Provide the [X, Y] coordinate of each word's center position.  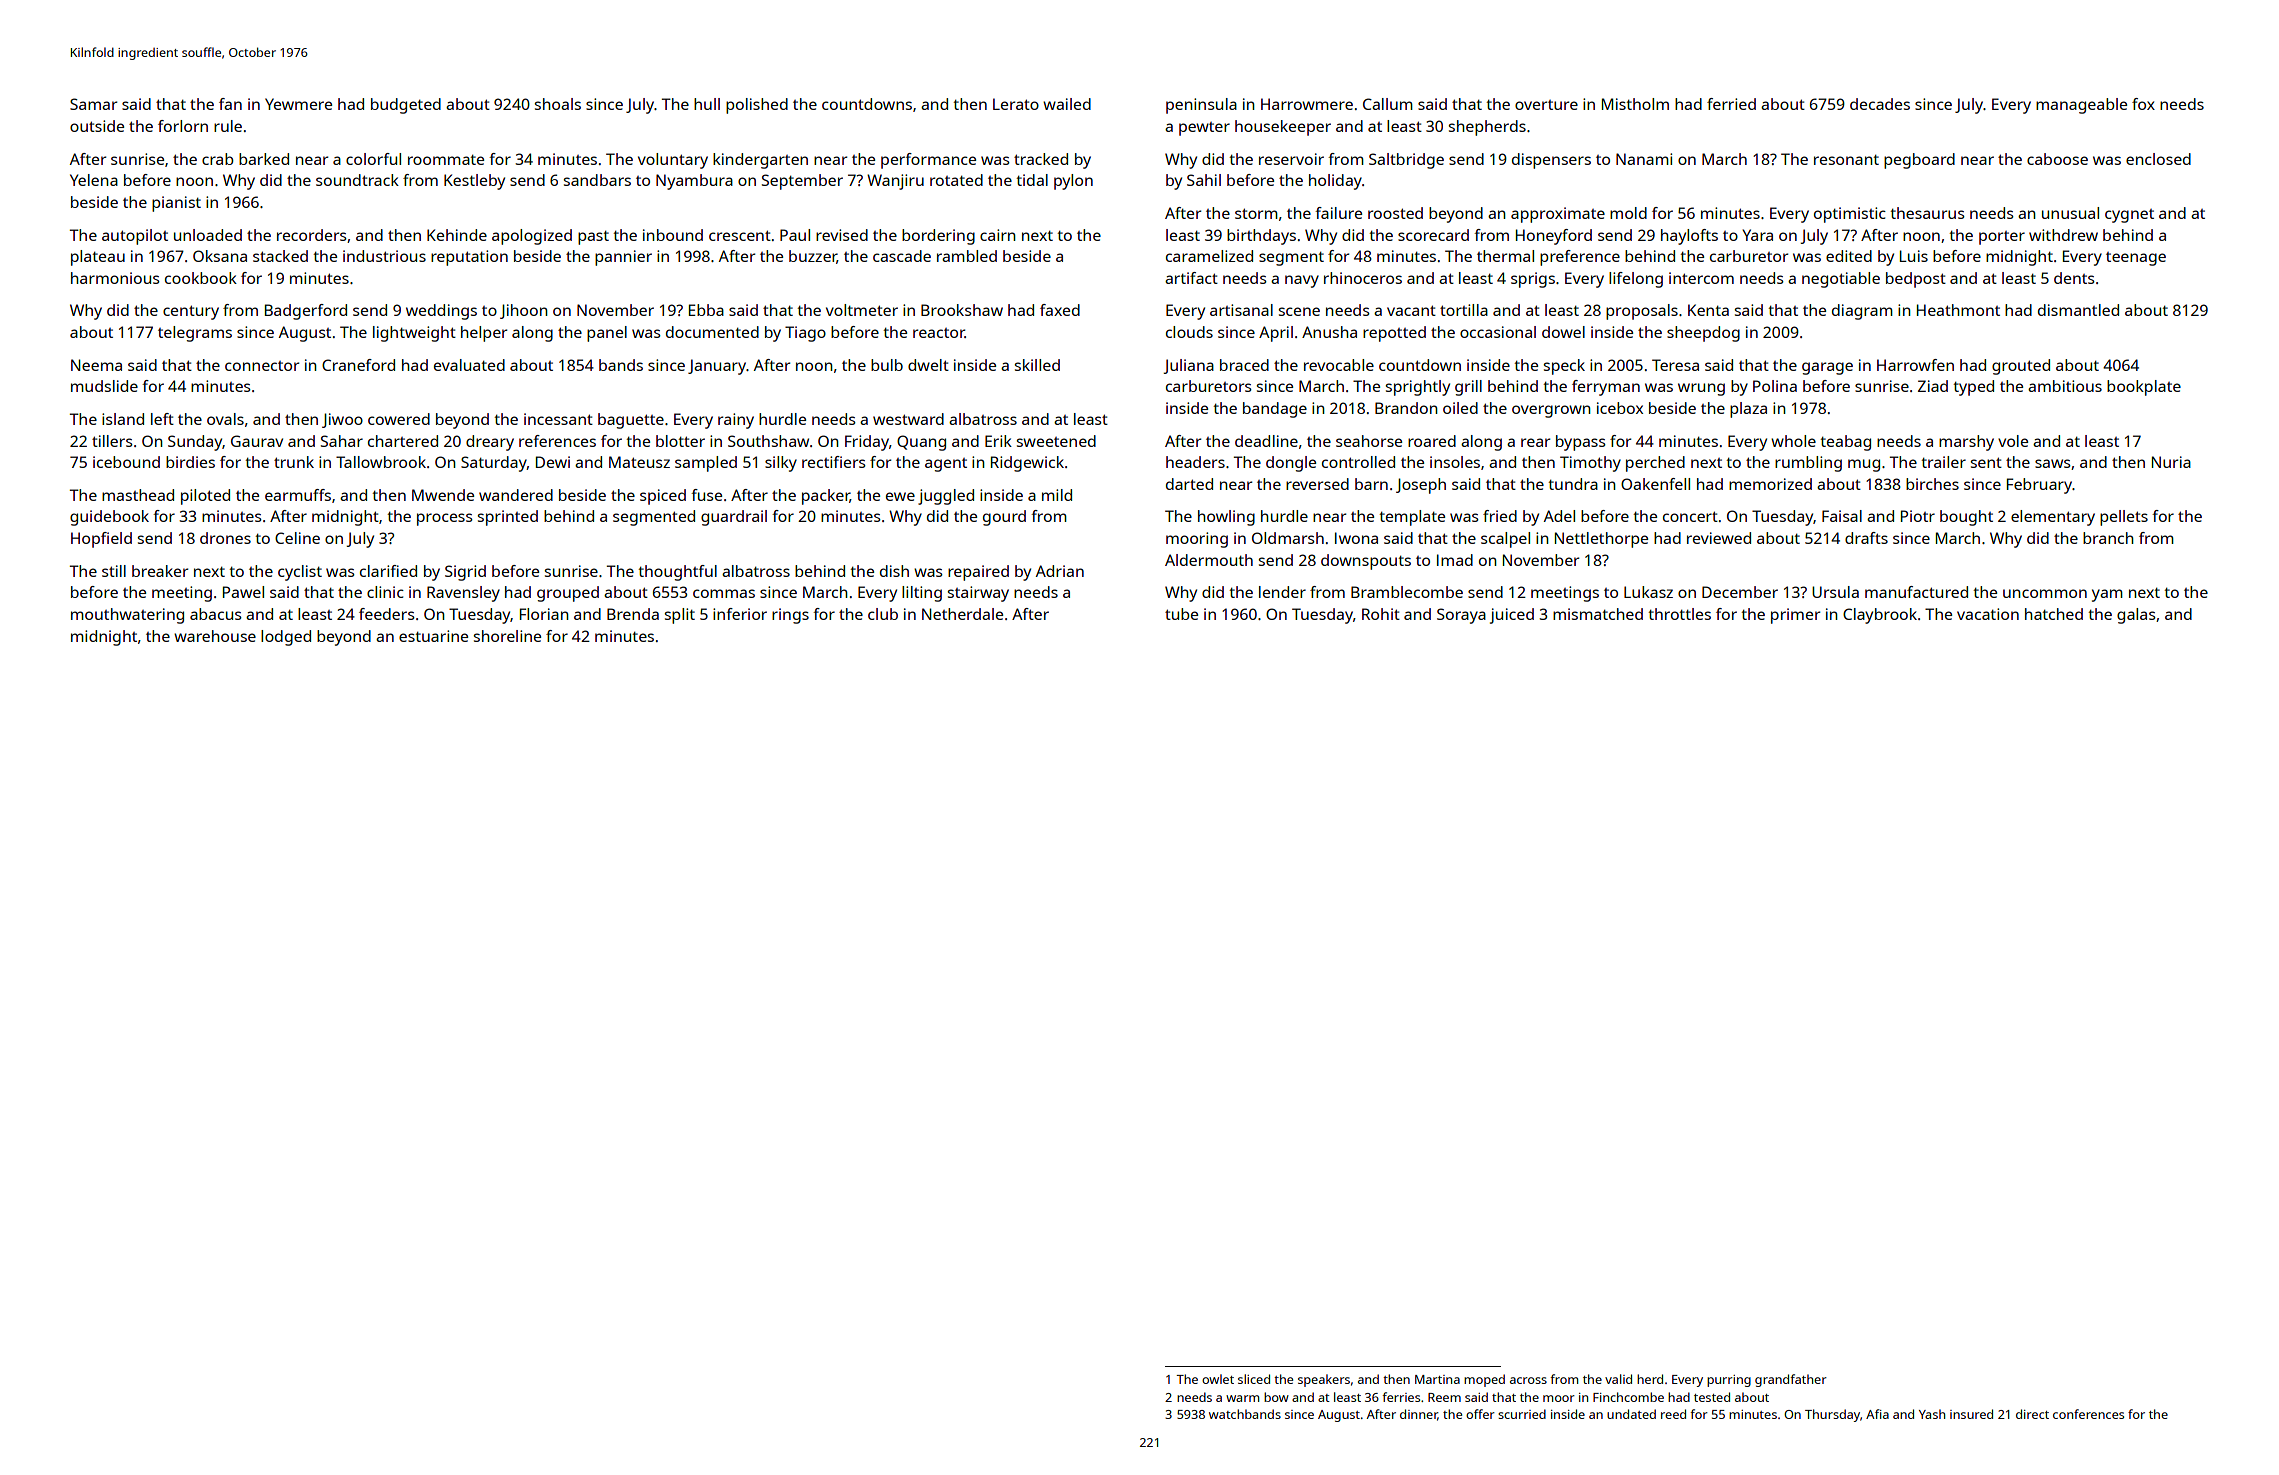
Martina [1437, 1379]
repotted [1394, 334]
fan [230, 104]
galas [2136, 616]
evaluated [469, 365]
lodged [286, 638]
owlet [1218, 1379]
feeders [387, 614]
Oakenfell [1655, 484]
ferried [1731, 104]
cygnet [2129, 216]
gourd [1004, 518]
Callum [1388, 104]
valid [1618, 1379]
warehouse [215, 636]
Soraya [1461, 616]
